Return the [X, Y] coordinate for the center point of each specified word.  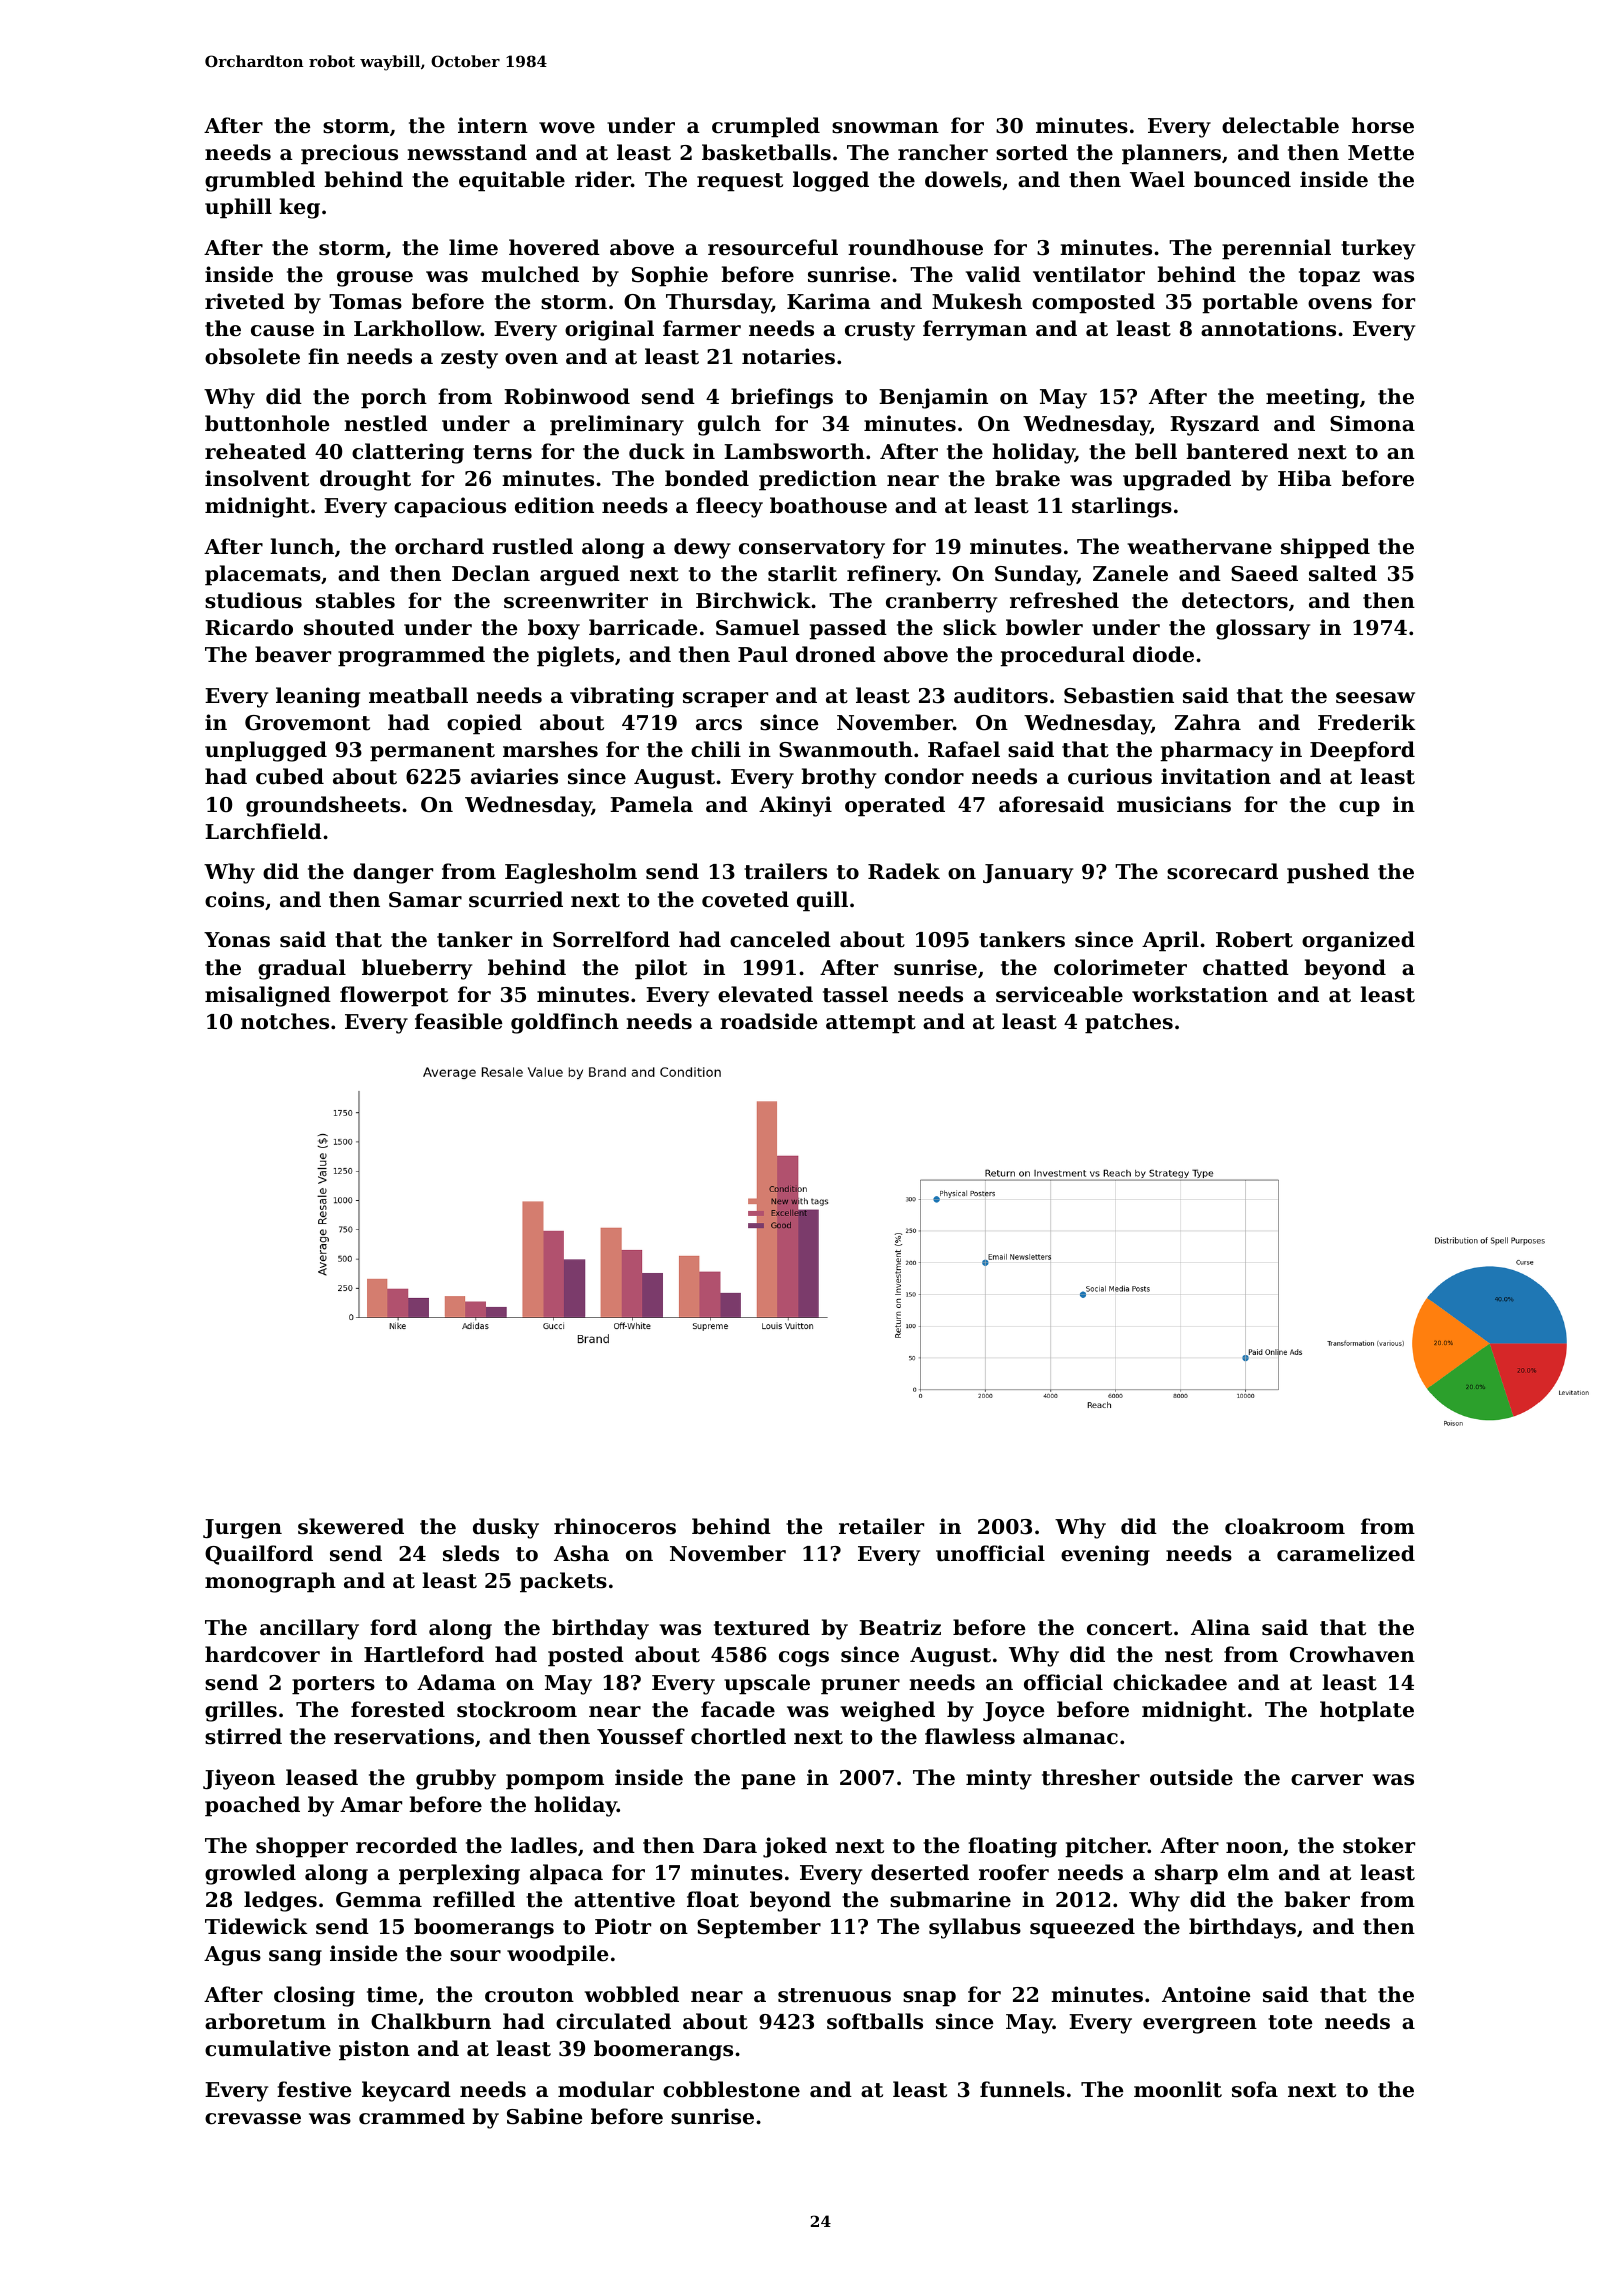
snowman [885, 128]
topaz [1329, 277]
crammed [412, 2116]
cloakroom [1285, 1526]
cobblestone [731, 2089]
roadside [768, 1021]
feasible [458, 1021]
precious [349, 154]
